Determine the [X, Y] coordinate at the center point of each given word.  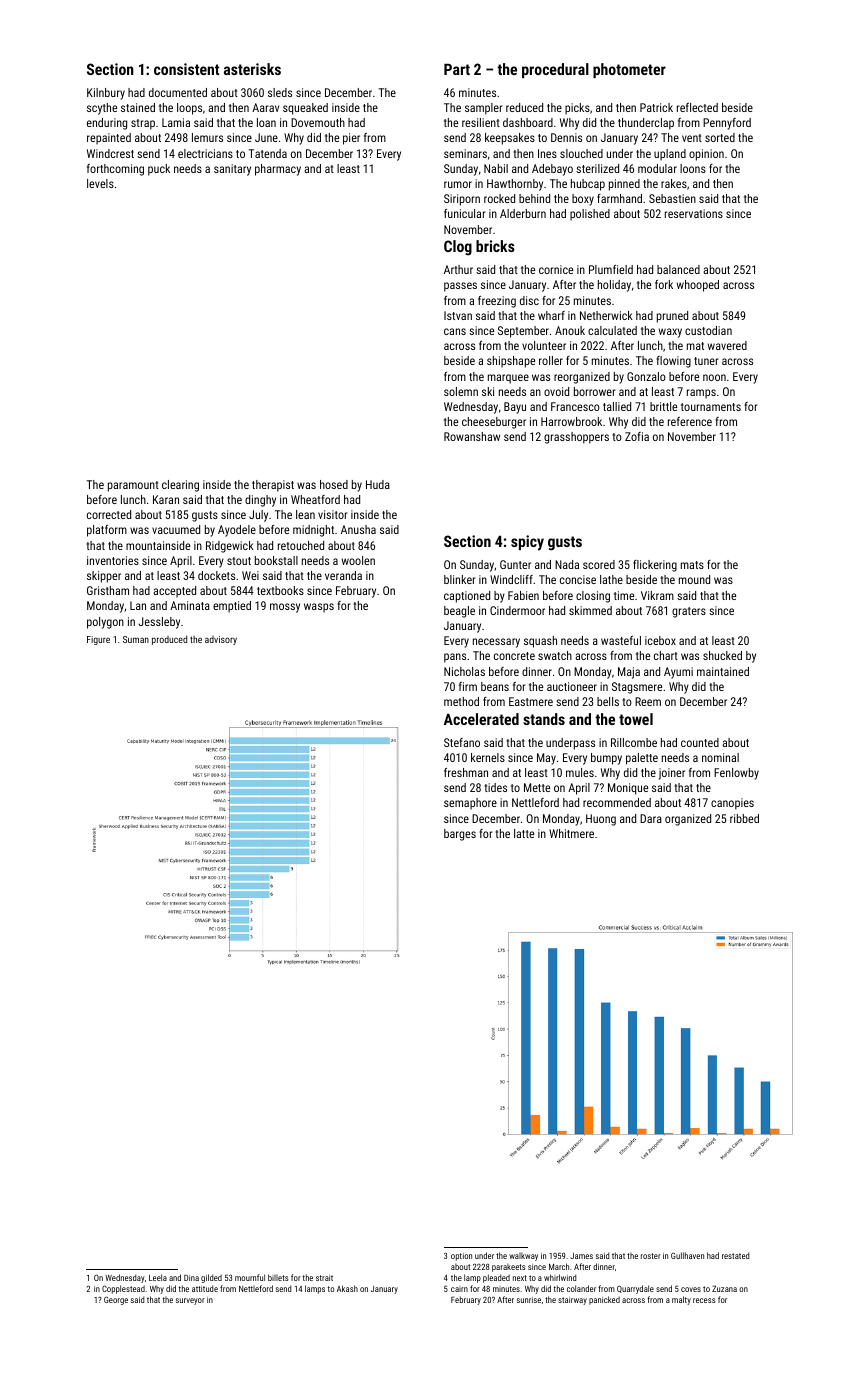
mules [580, 772]
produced [169, 640]
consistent [186, 69]
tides [495, 787]
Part [457, 69]
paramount [133, 486]
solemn [461, 391]
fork [664, 284]
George [116, 1300]
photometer [629, 70]
